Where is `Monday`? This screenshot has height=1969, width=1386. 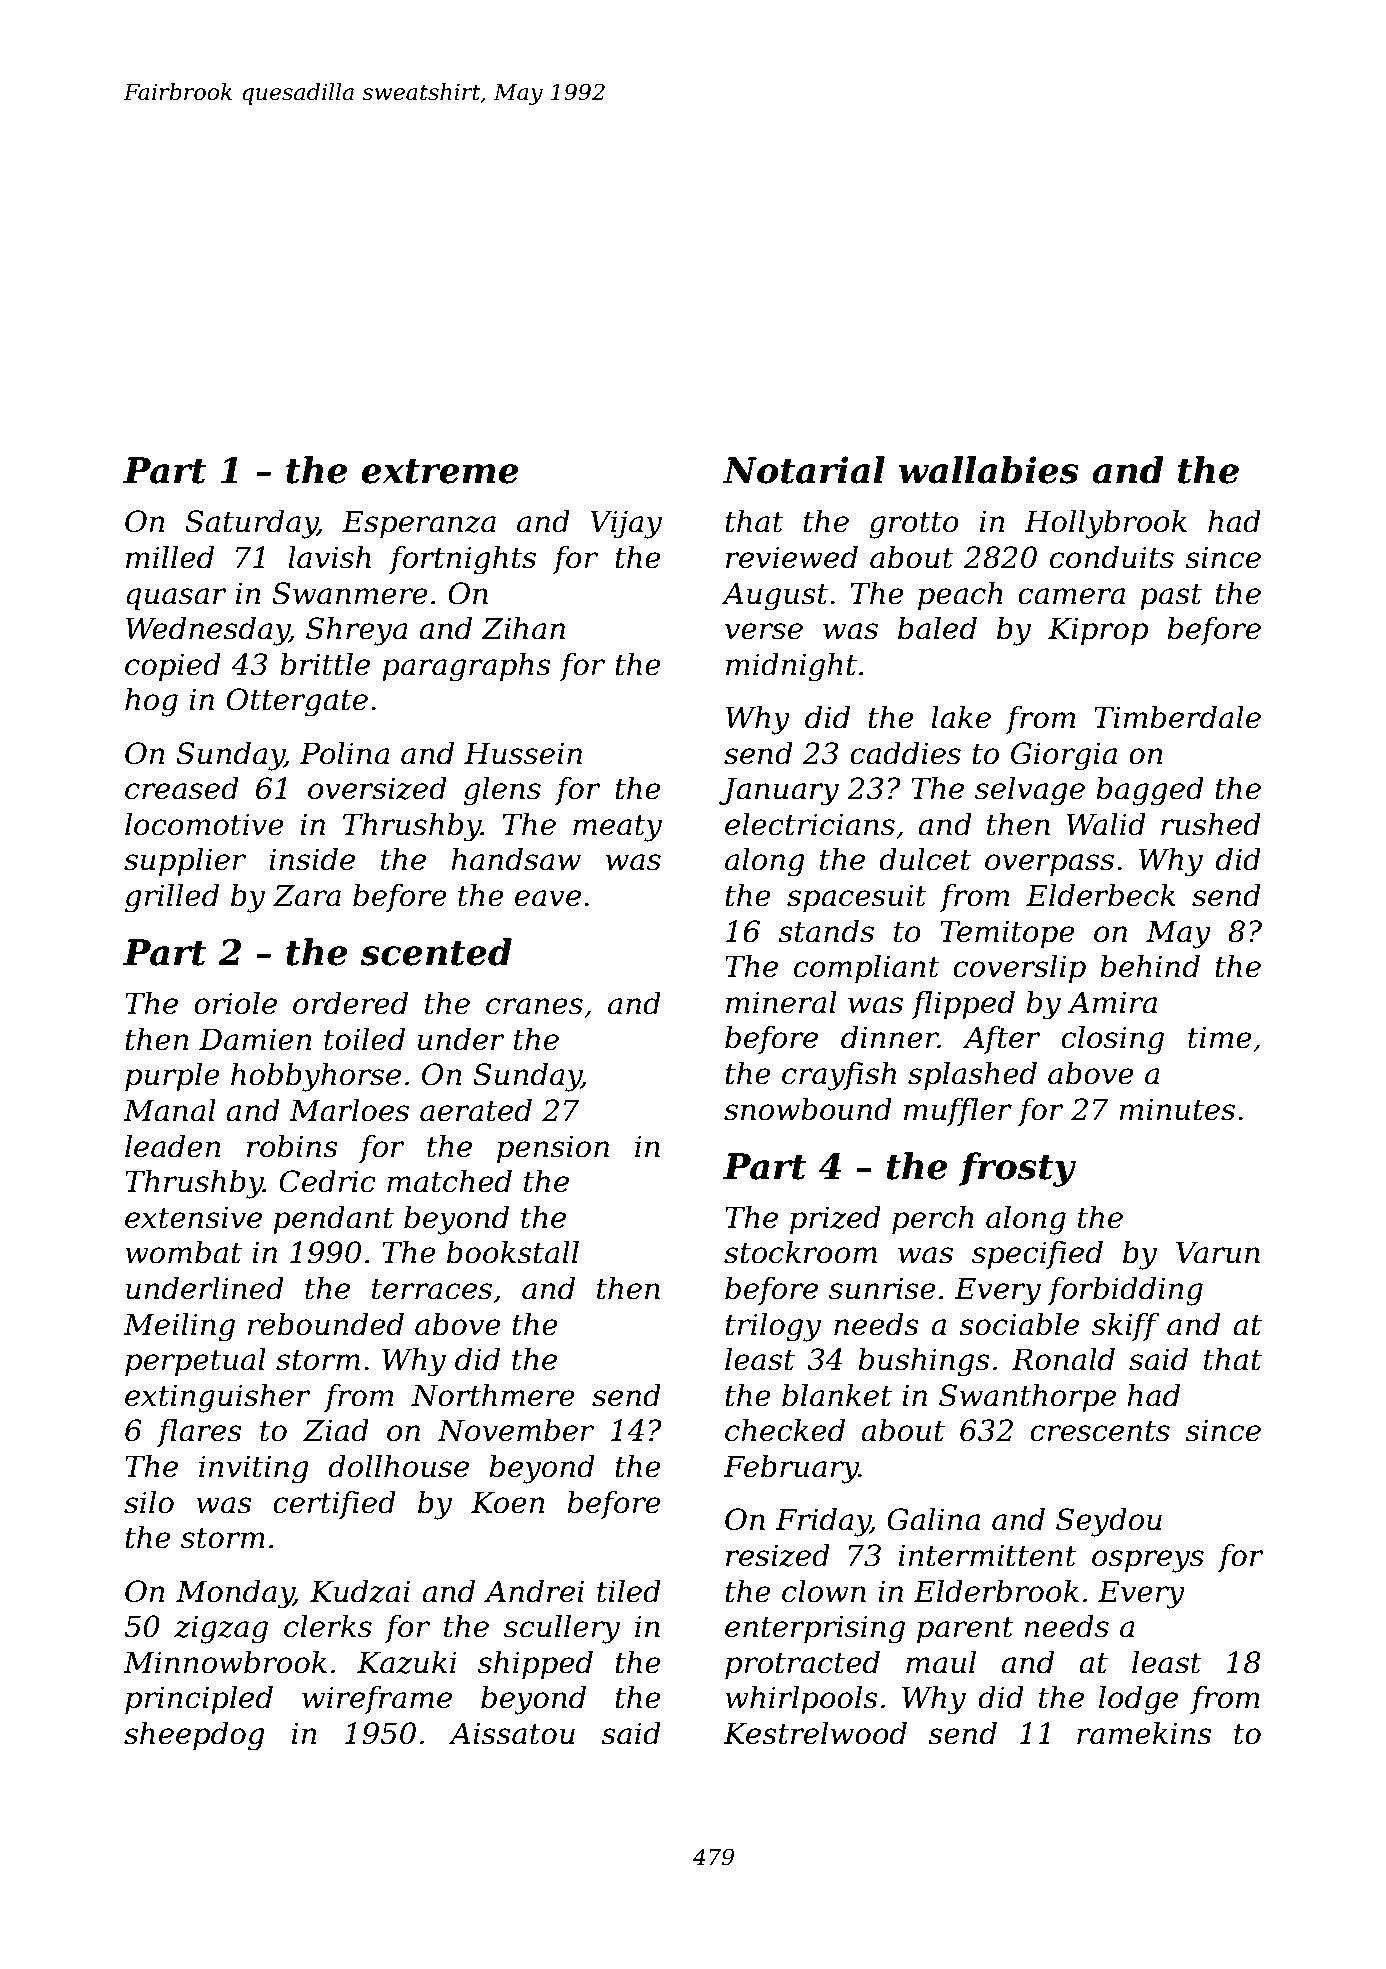 Monday is located at coordinates (235, 1594).
